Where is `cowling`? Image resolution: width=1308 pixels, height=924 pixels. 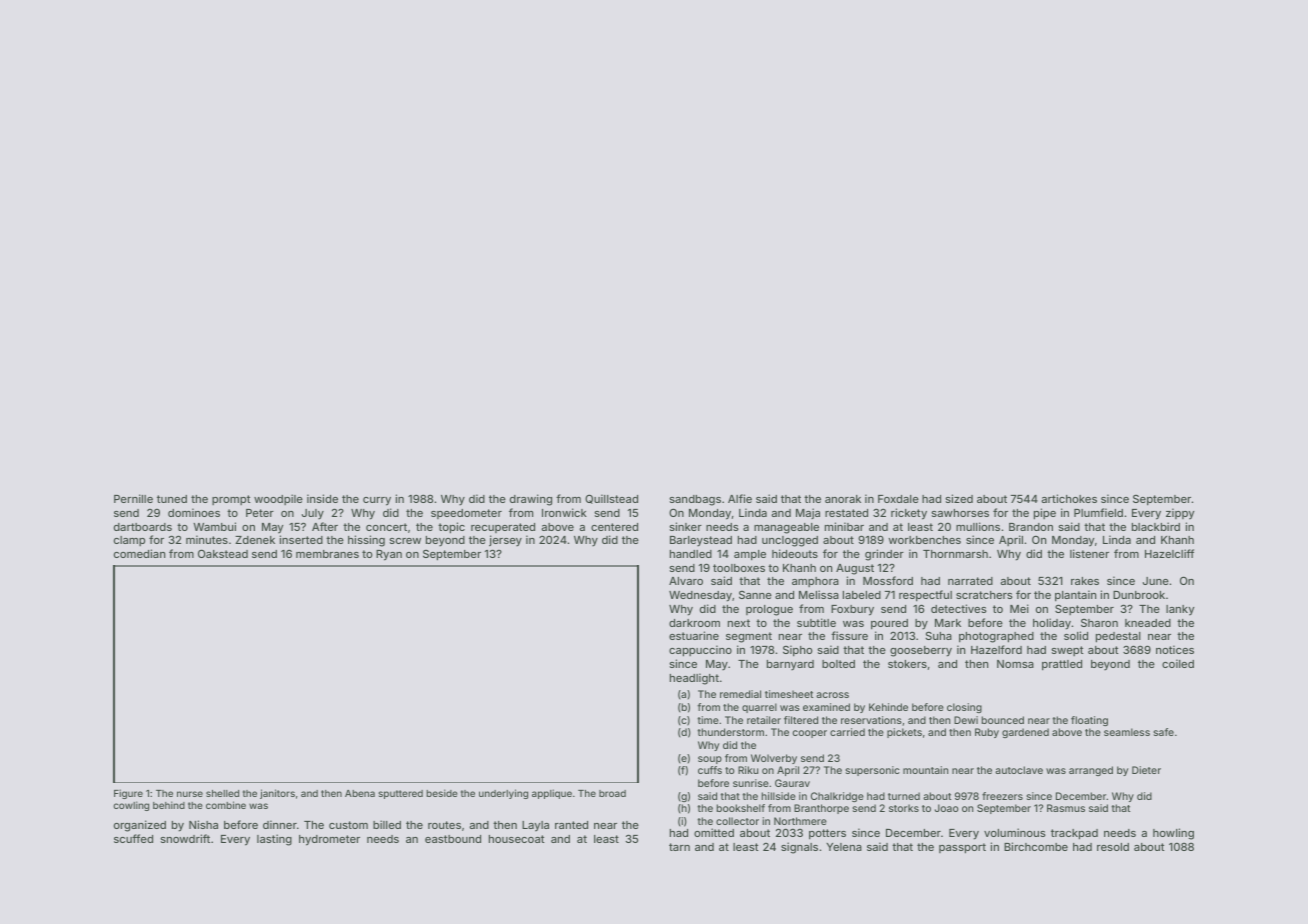 cowling is located at coordinates (131, 806).
